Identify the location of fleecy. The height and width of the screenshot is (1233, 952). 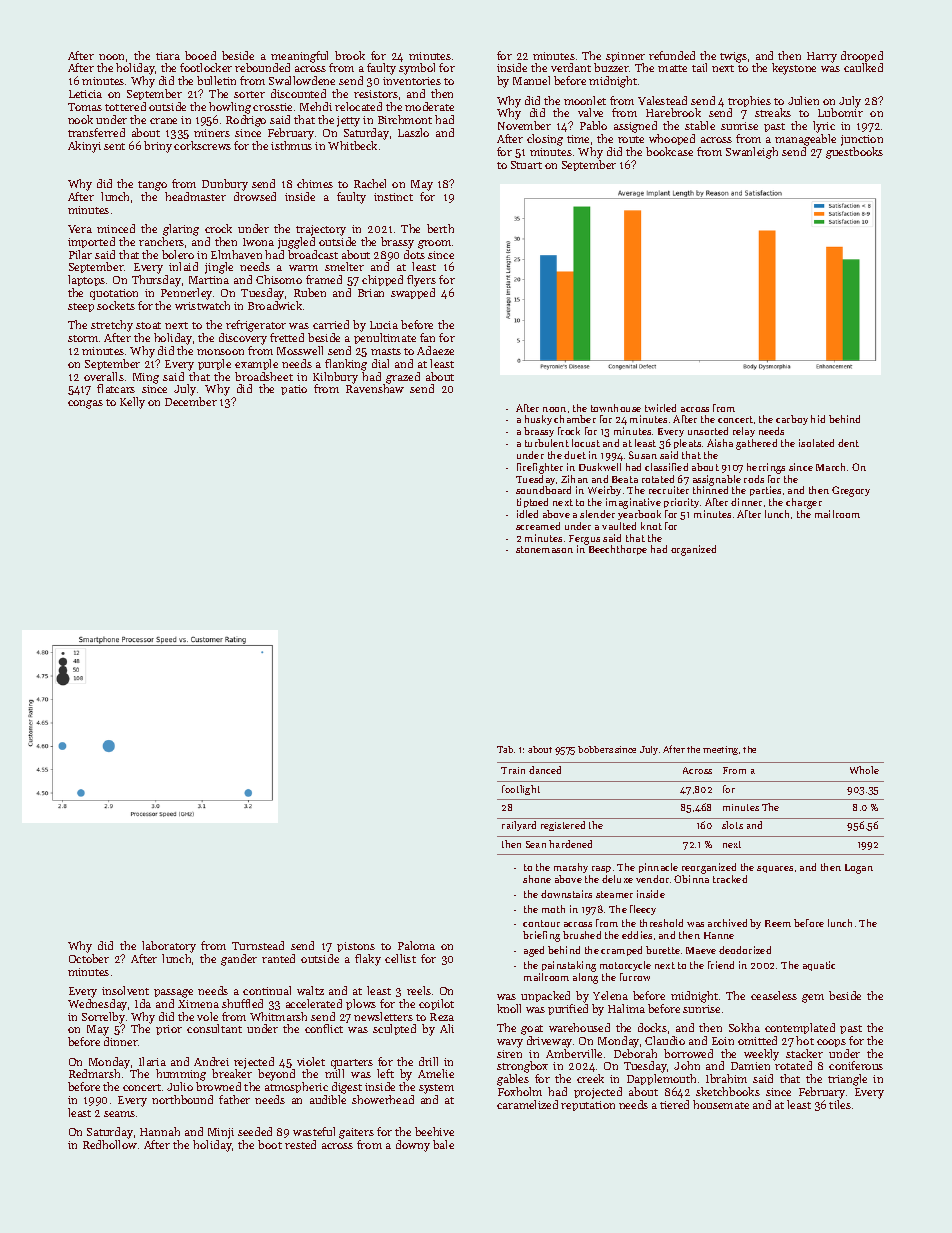
(643, 910).
